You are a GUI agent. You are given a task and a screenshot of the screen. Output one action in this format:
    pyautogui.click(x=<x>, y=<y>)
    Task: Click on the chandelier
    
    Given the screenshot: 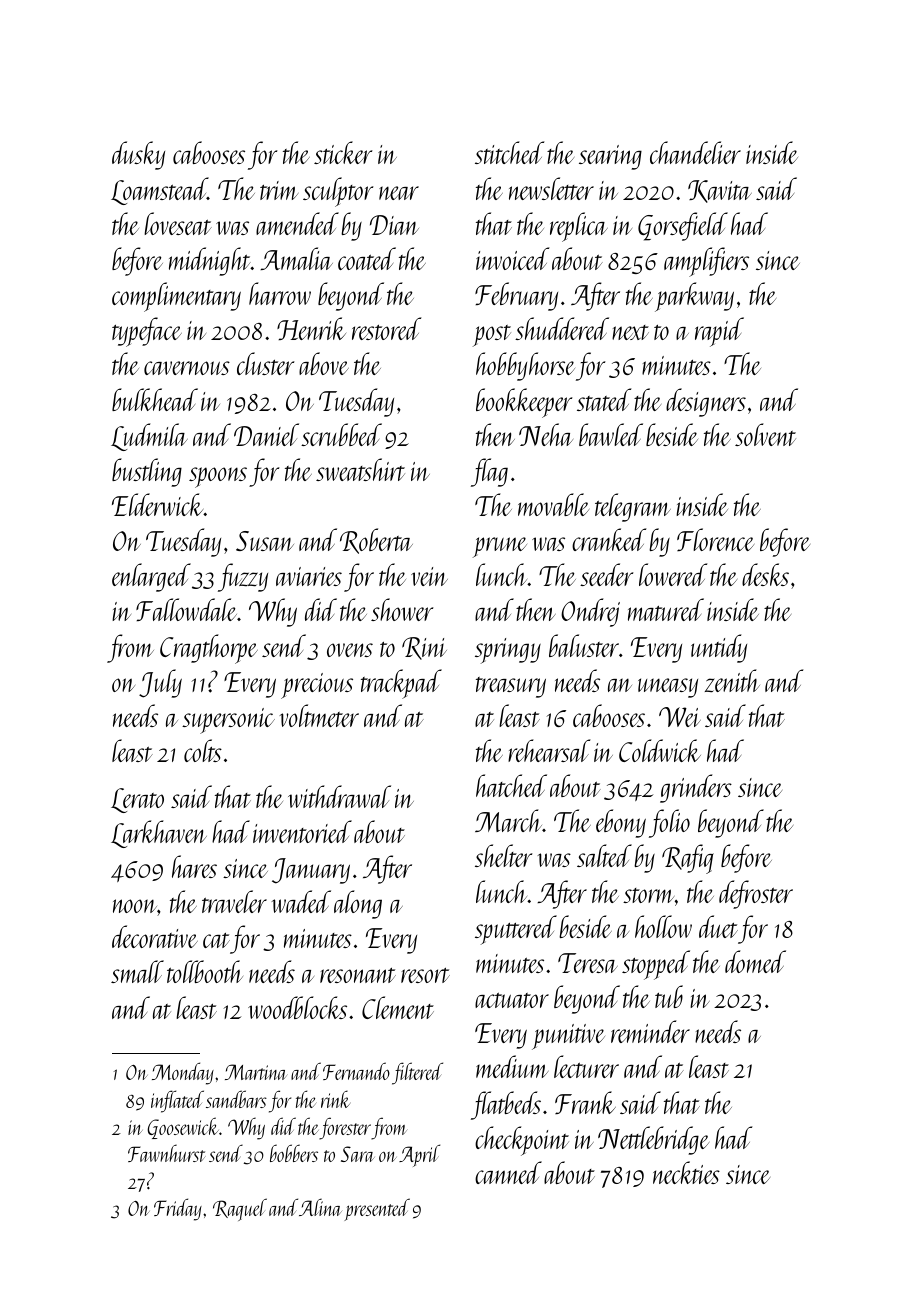 What is the action you would take?
    pyautogui.click(x=695, y=152)
